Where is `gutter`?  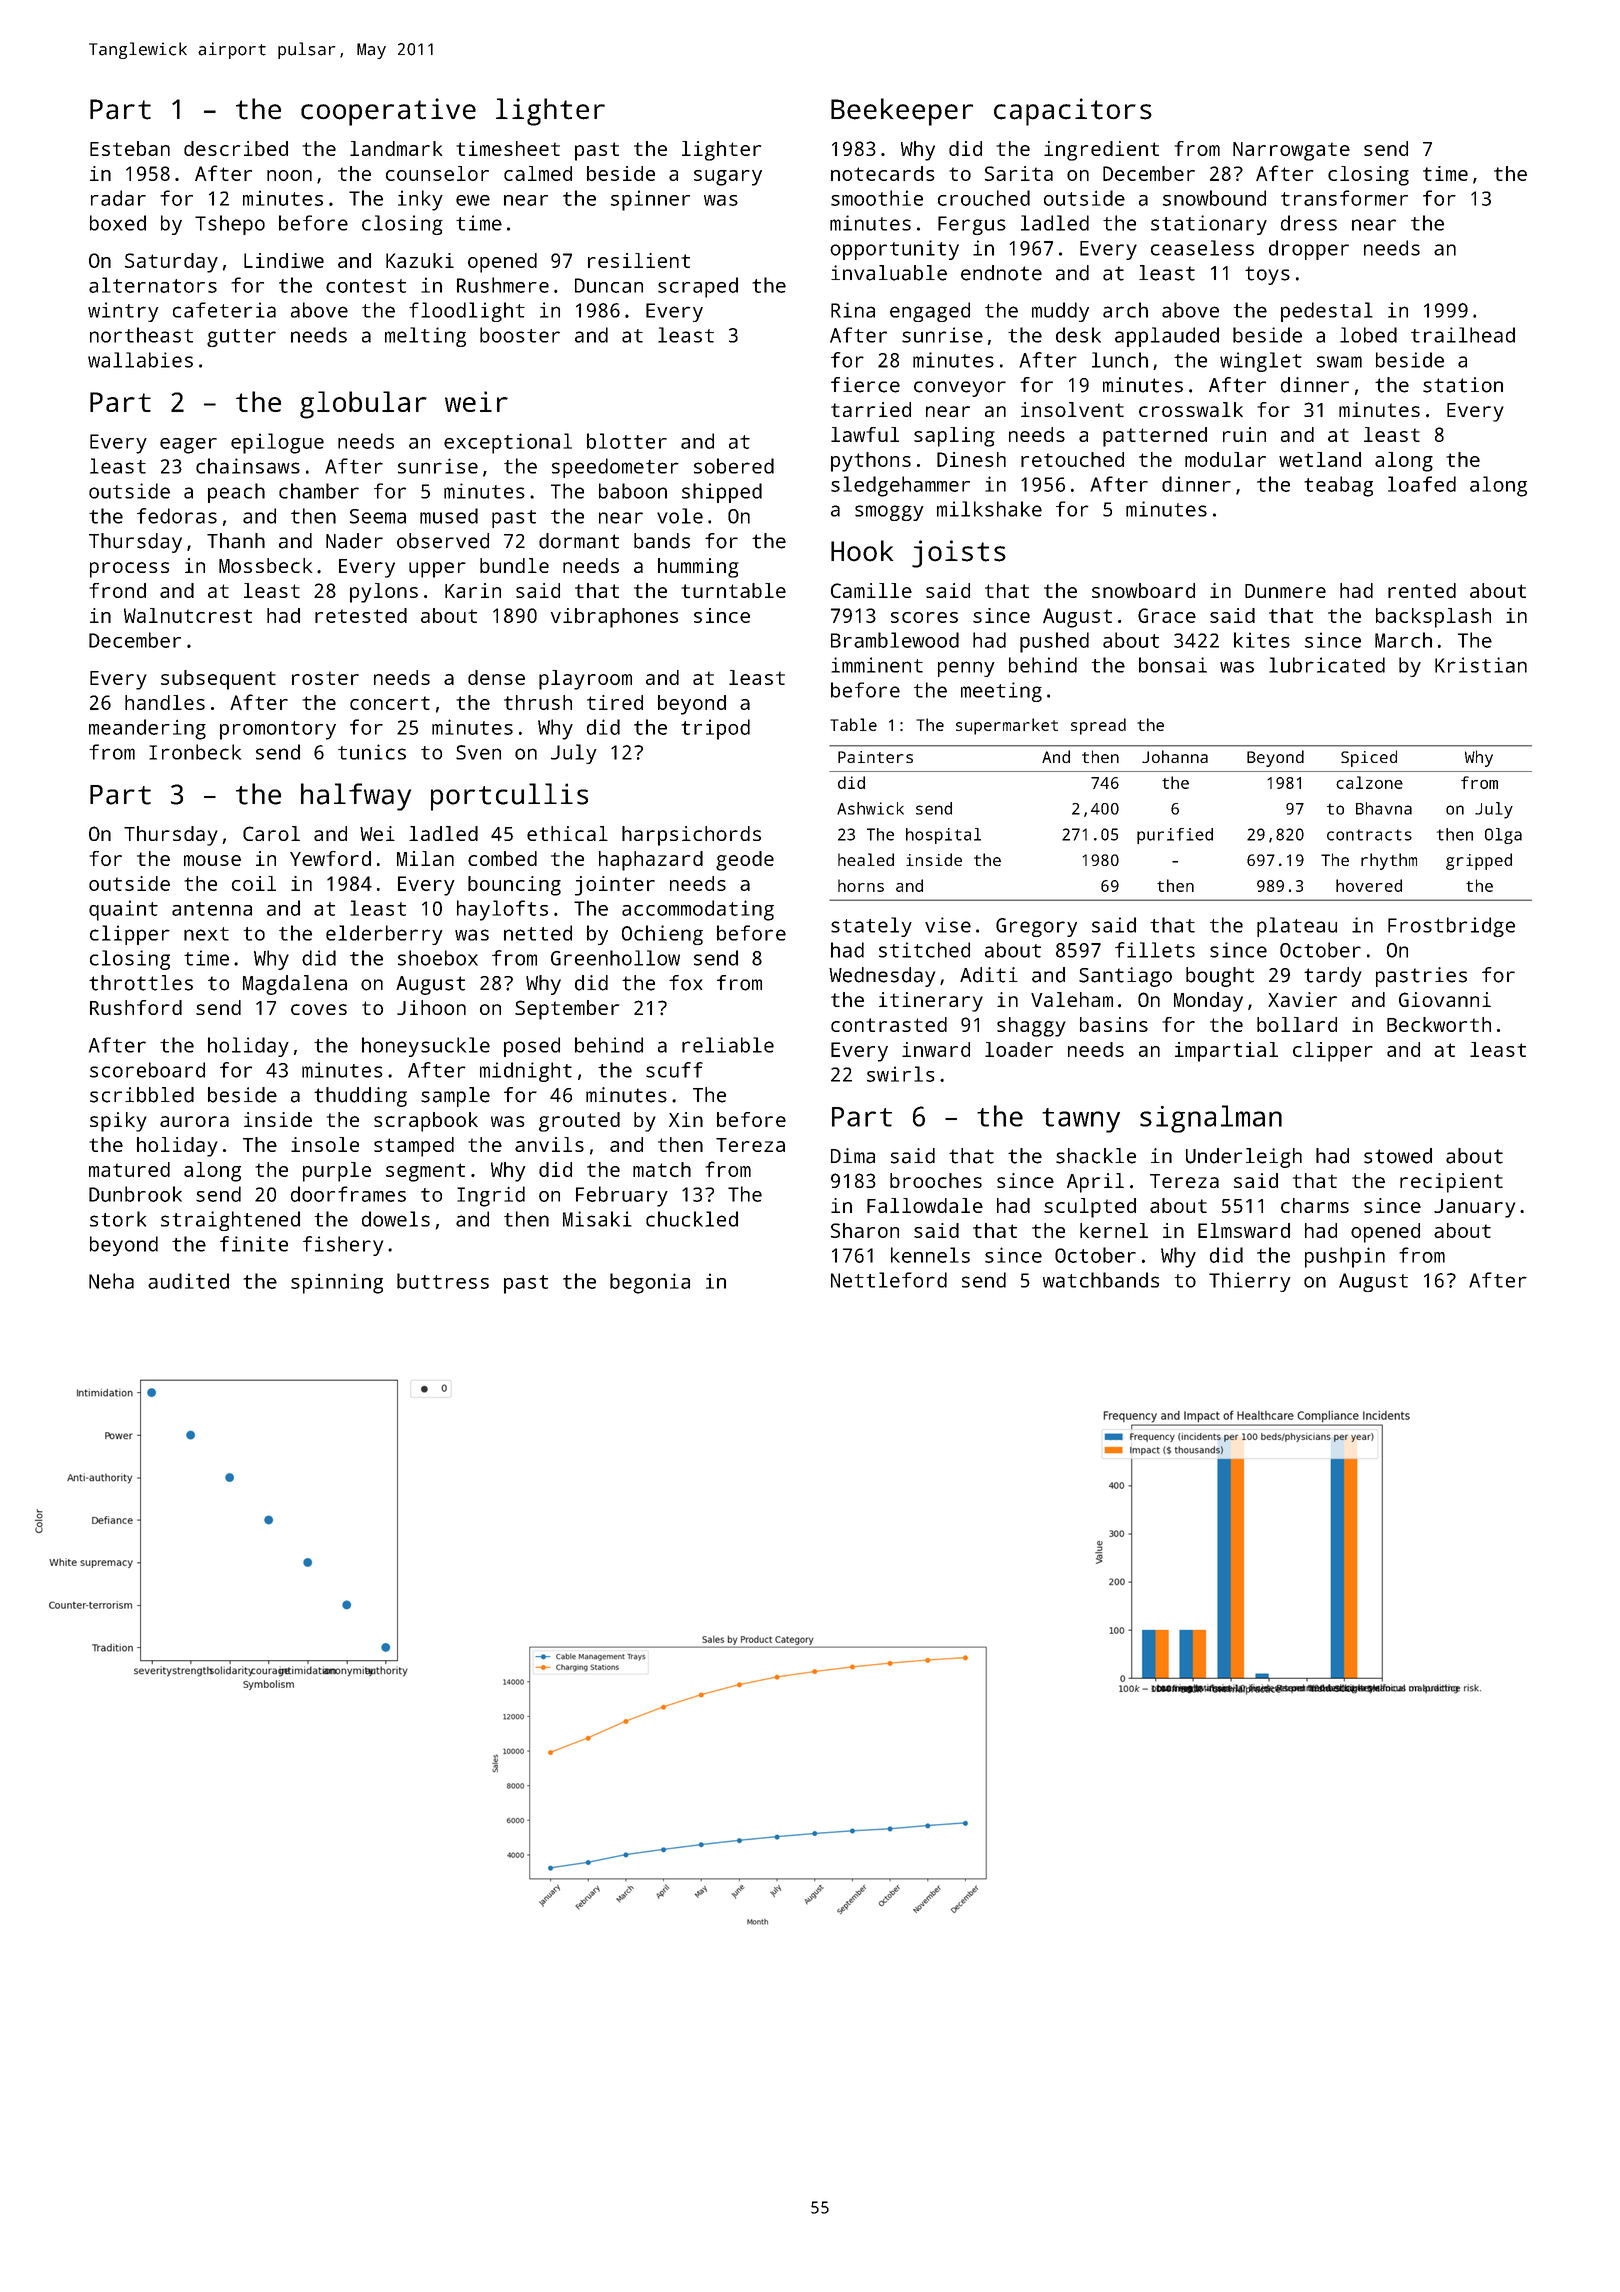 gutter is located at coordinates (241, 338).
